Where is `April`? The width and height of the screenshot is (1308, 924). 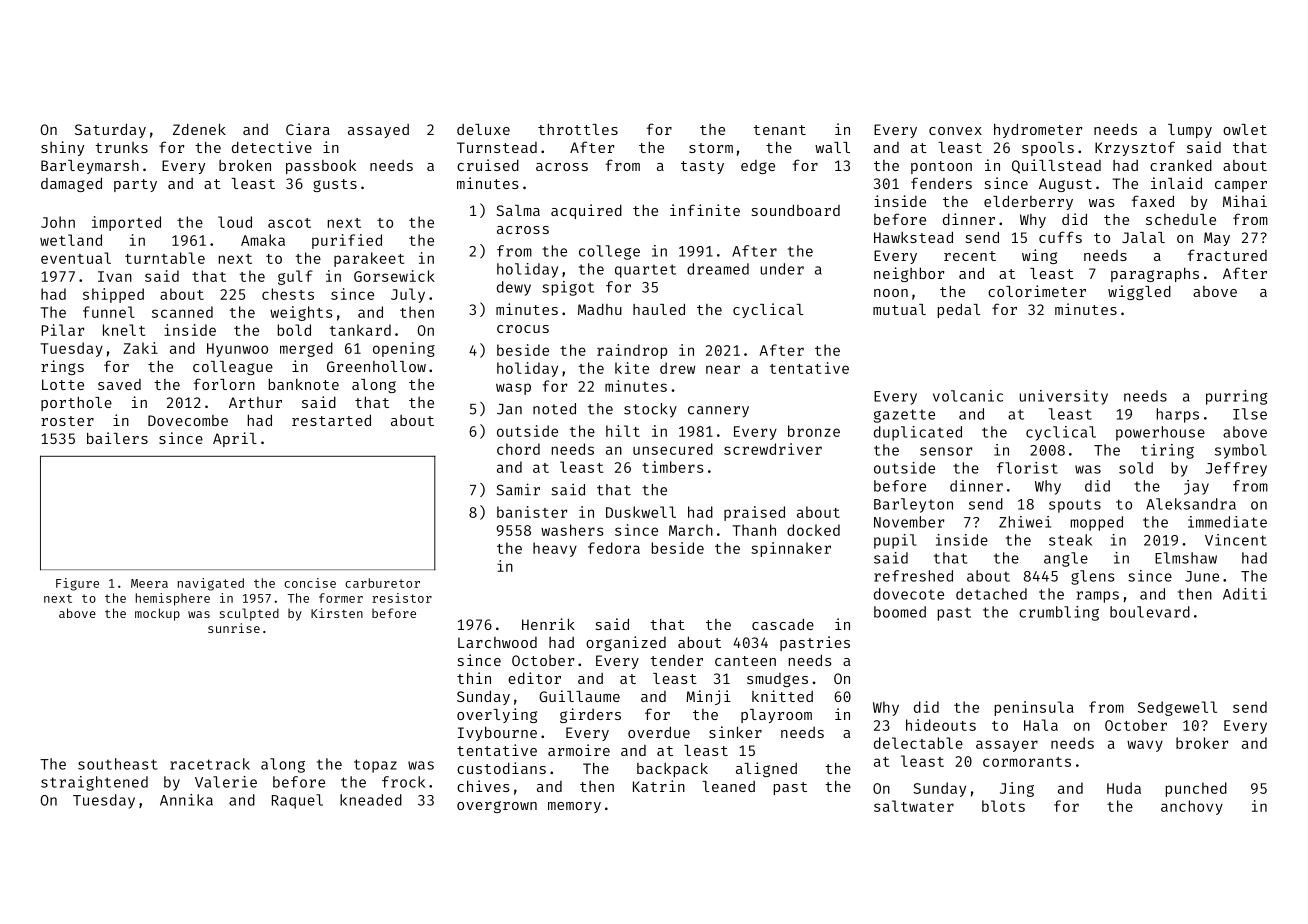 April is located at coordinates (235, 439).
